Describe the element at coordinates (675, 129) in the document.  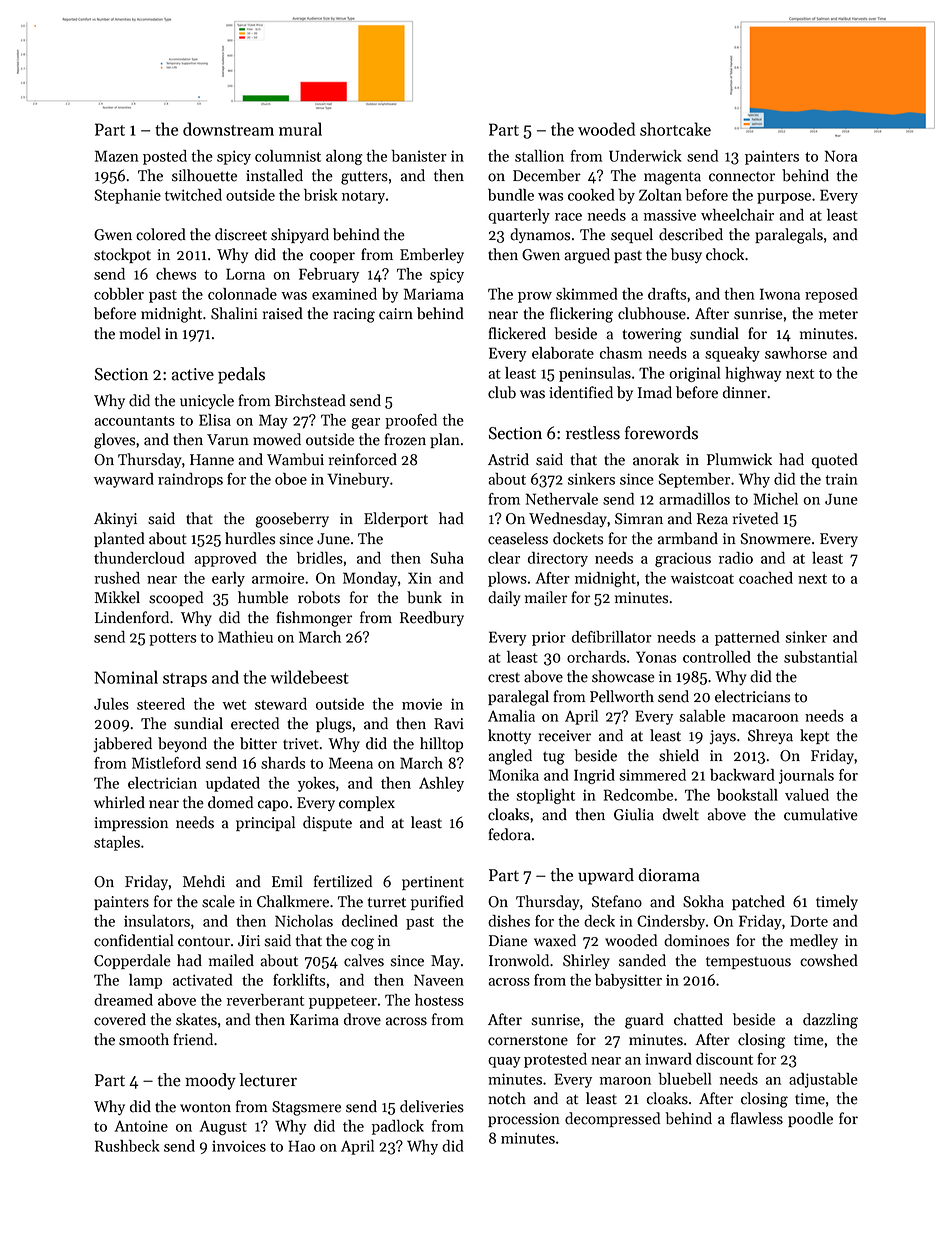
I see `shortcake` at that location.
